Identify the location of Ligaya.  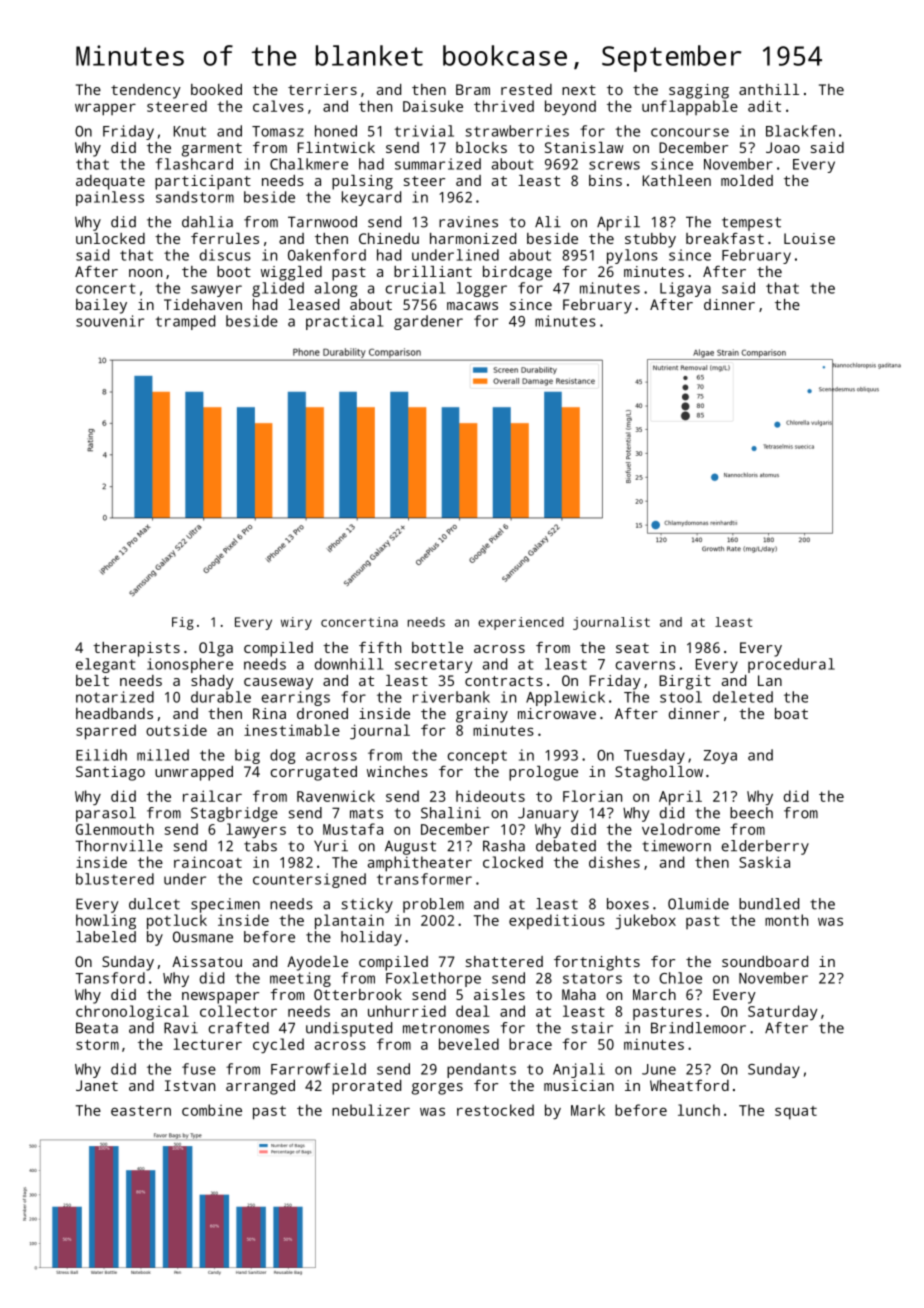
(685, 289).
